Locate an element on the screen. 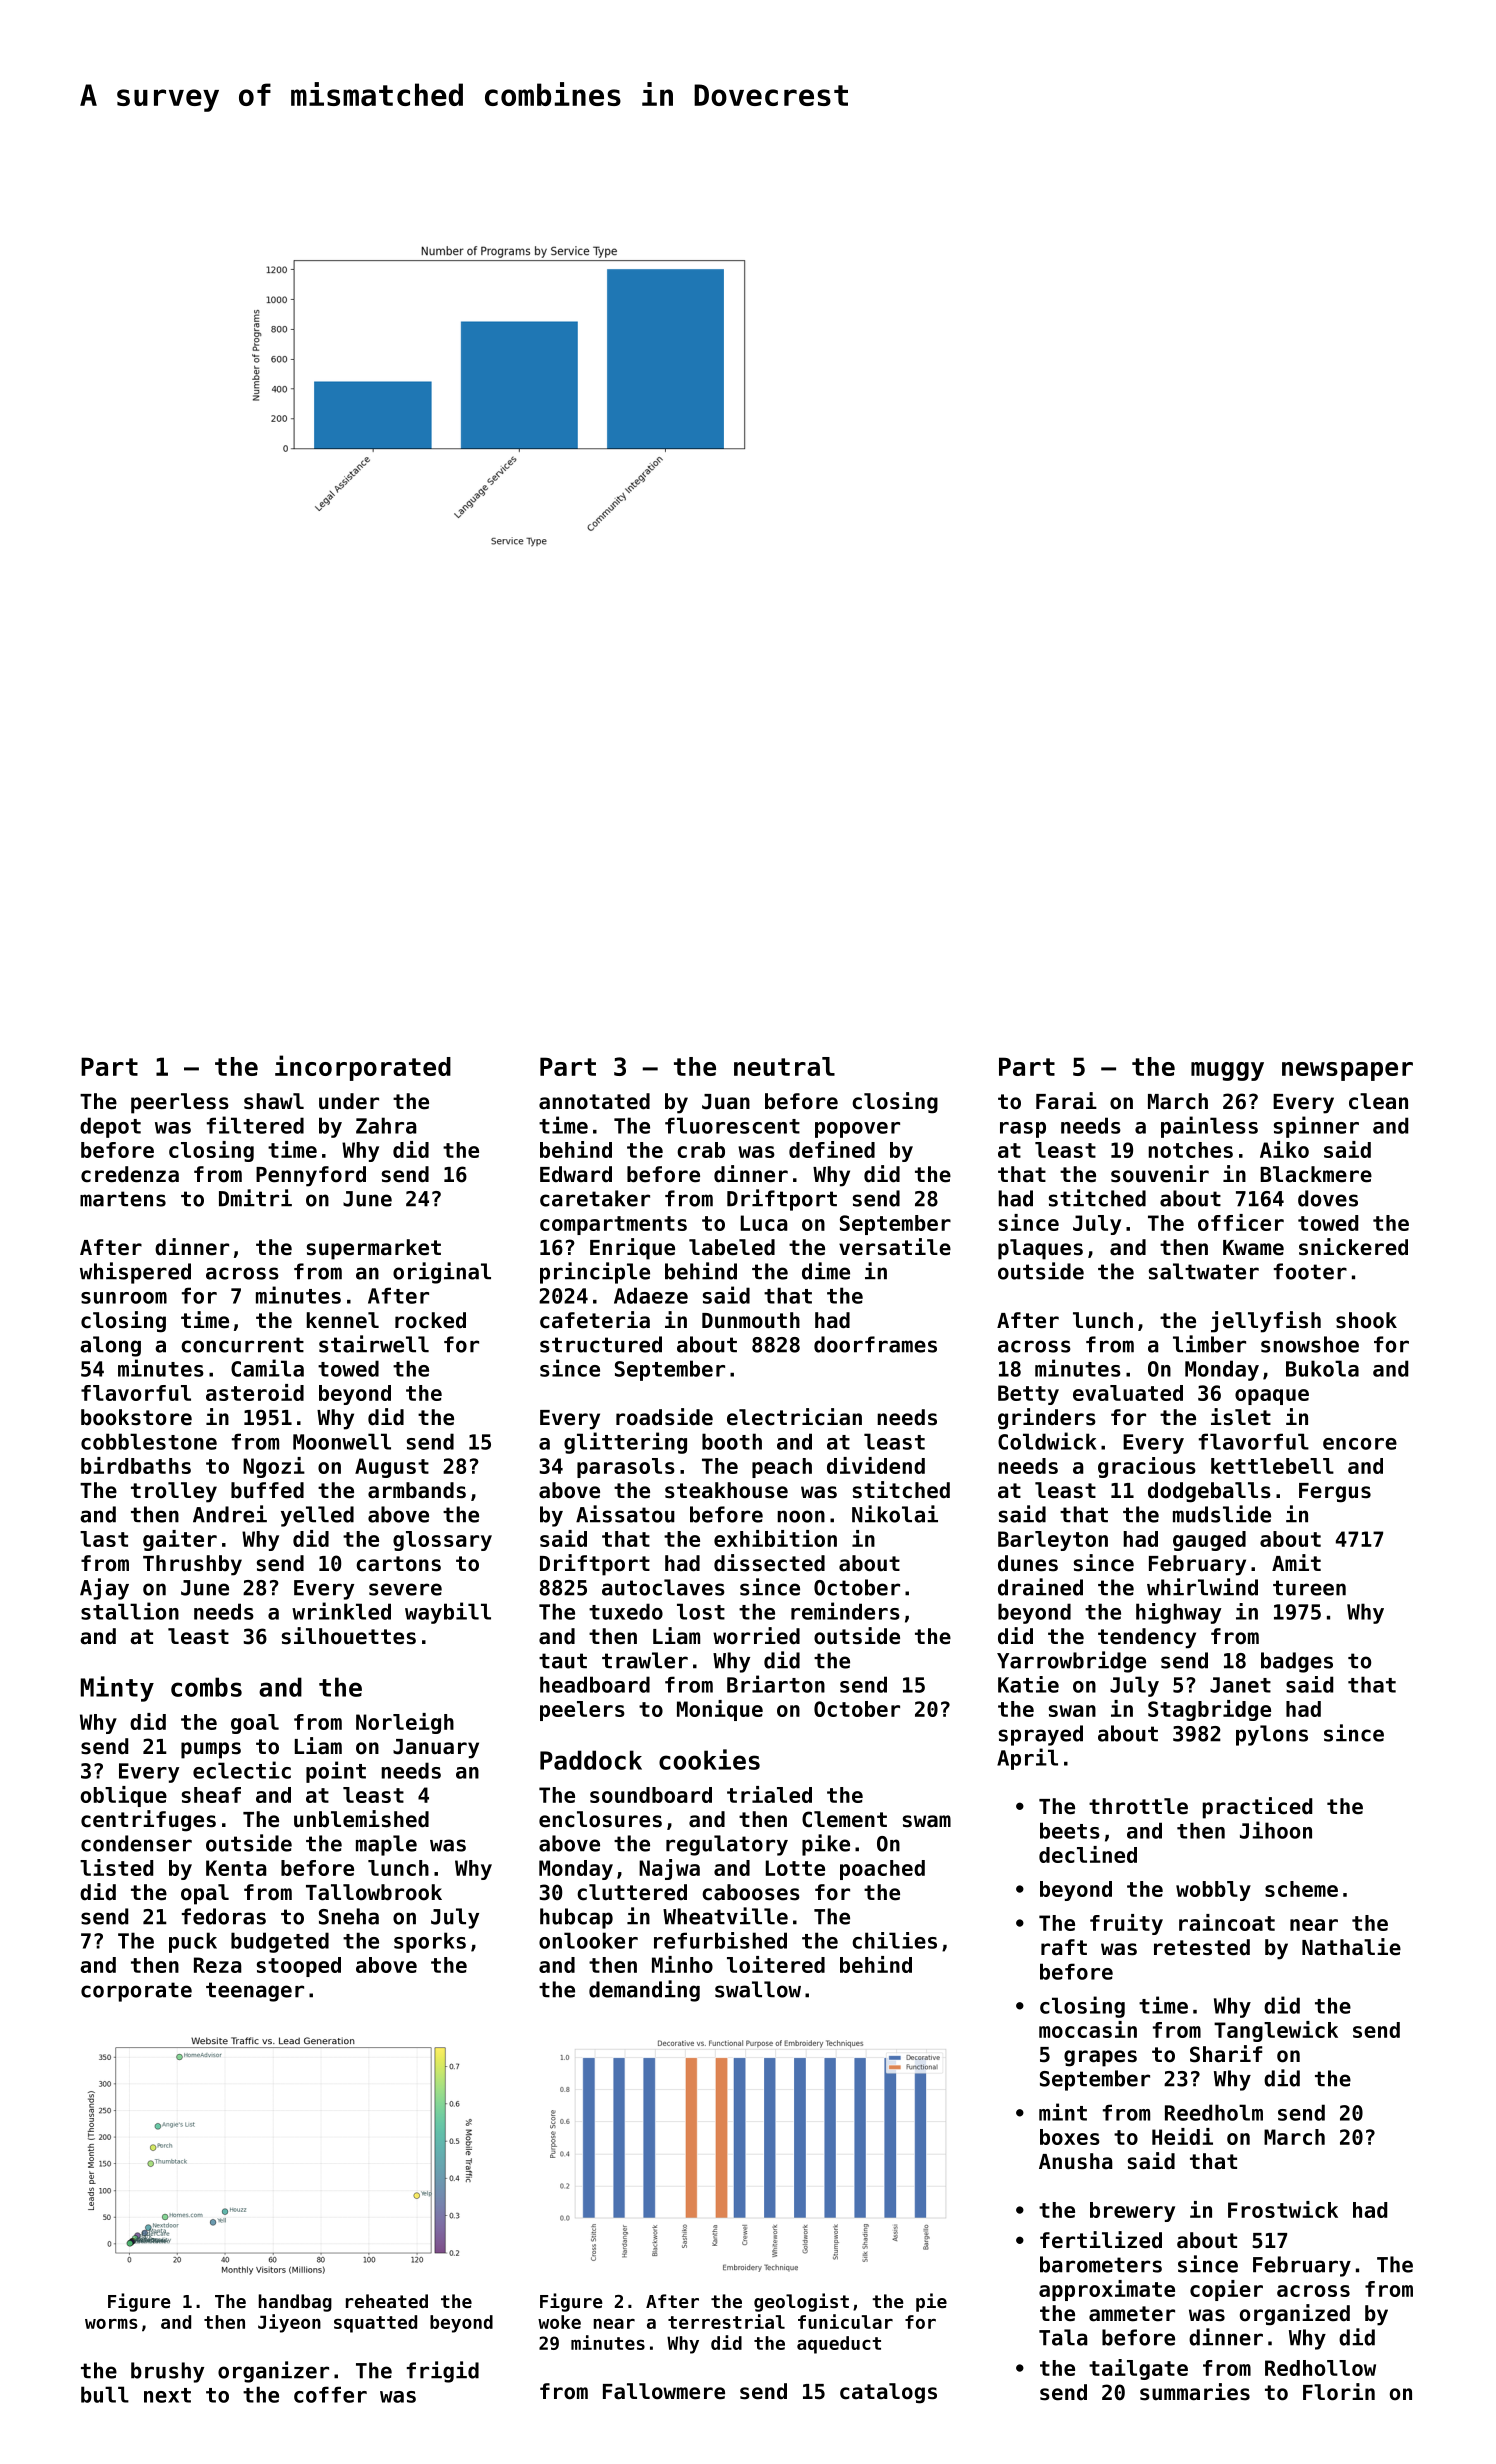 This screenshot has height=2464, width=1496. coffer is located at coordinates (330, 2394).
